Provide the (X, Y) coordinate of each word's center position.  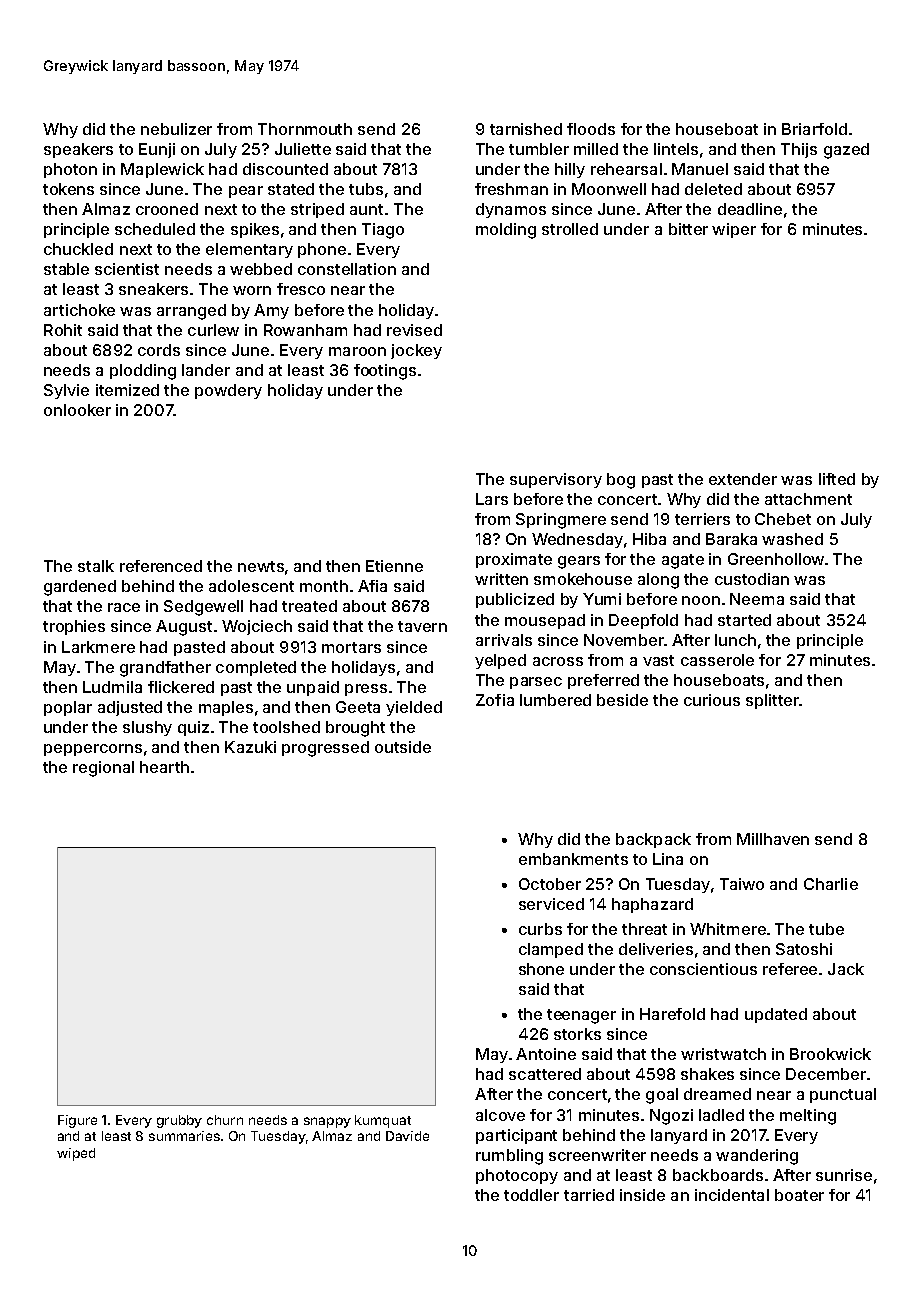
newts (261, 566)
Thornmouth (305, 129)
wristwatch (723, 1054)
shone (541, 969)
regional (103, 769)
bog (621, 481)
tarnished (526, 129)
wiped (76, 1154)
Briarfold (814, 129)
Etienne (394, 566)
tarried (589, 1195)
